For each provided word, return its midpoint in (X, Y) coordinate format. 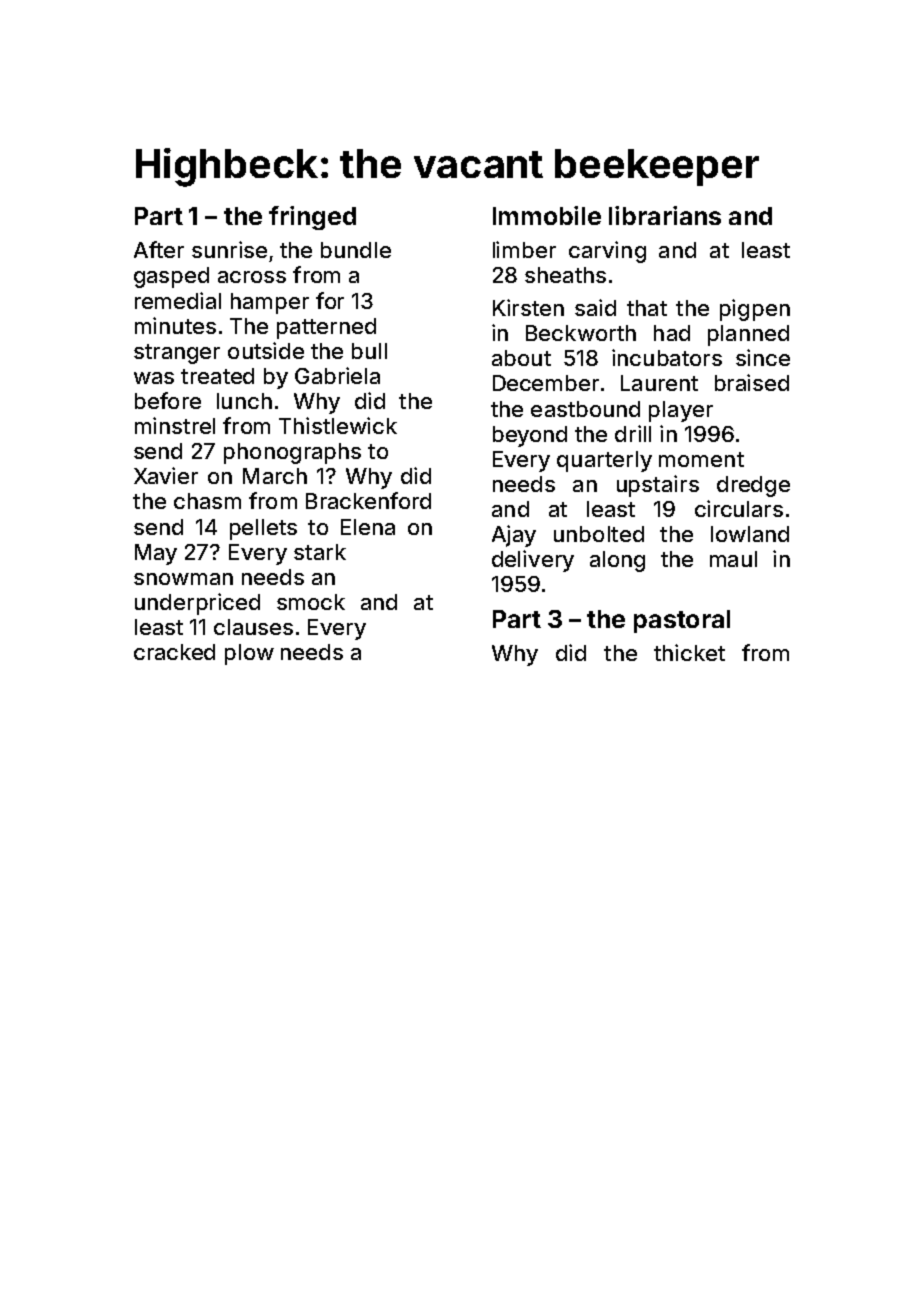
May (156, 554)
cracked (174, 652)
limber (524, 249)
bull (369, 351)
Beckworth (581, 333)
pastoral (682, 621)
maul (733, 559)
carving (607, 252)
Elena (368, 527)
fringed (312, 218)
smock (311, 602)
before (168, 400)
